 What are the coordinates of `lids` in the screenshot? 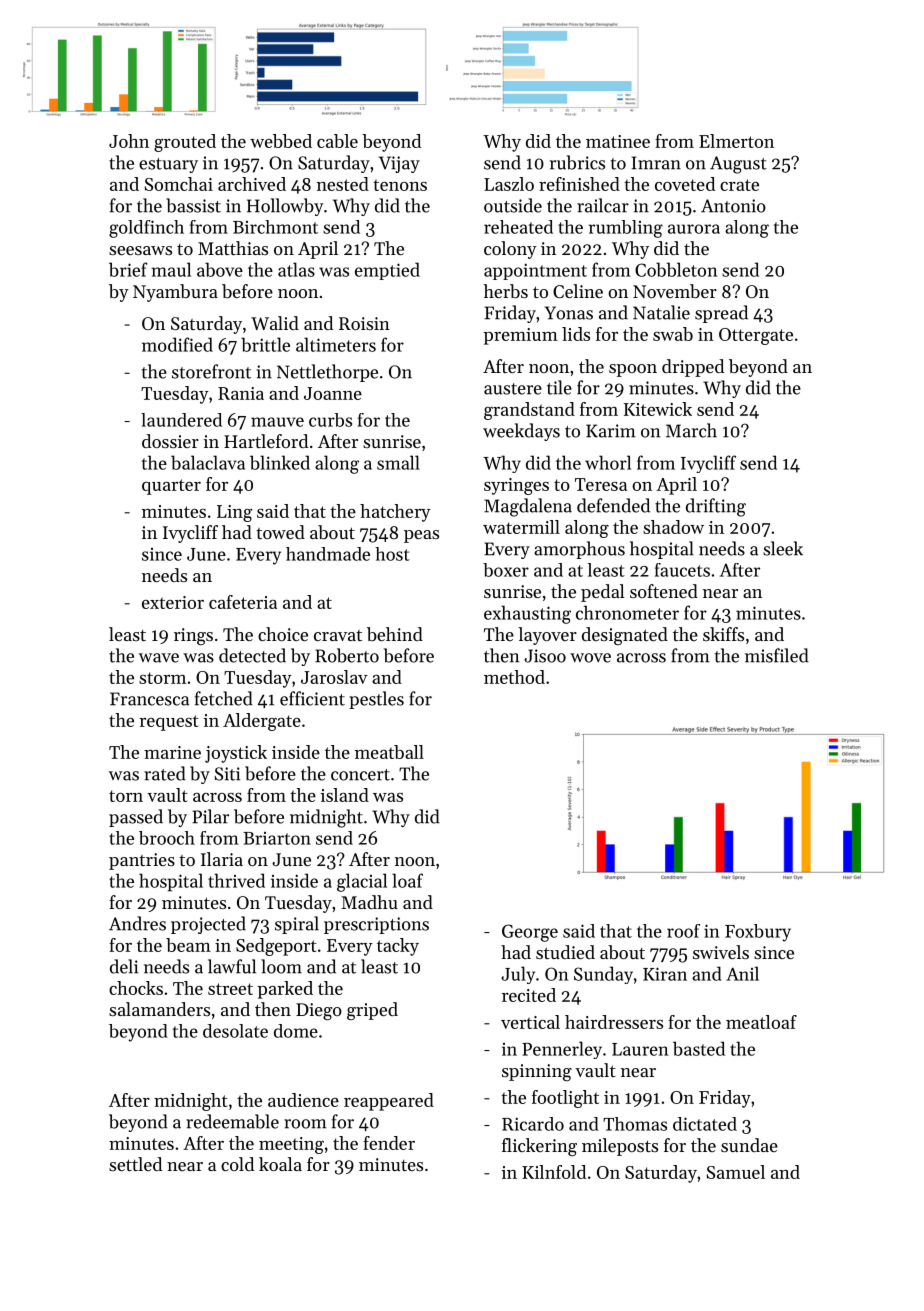 It's located at (576, 334).
